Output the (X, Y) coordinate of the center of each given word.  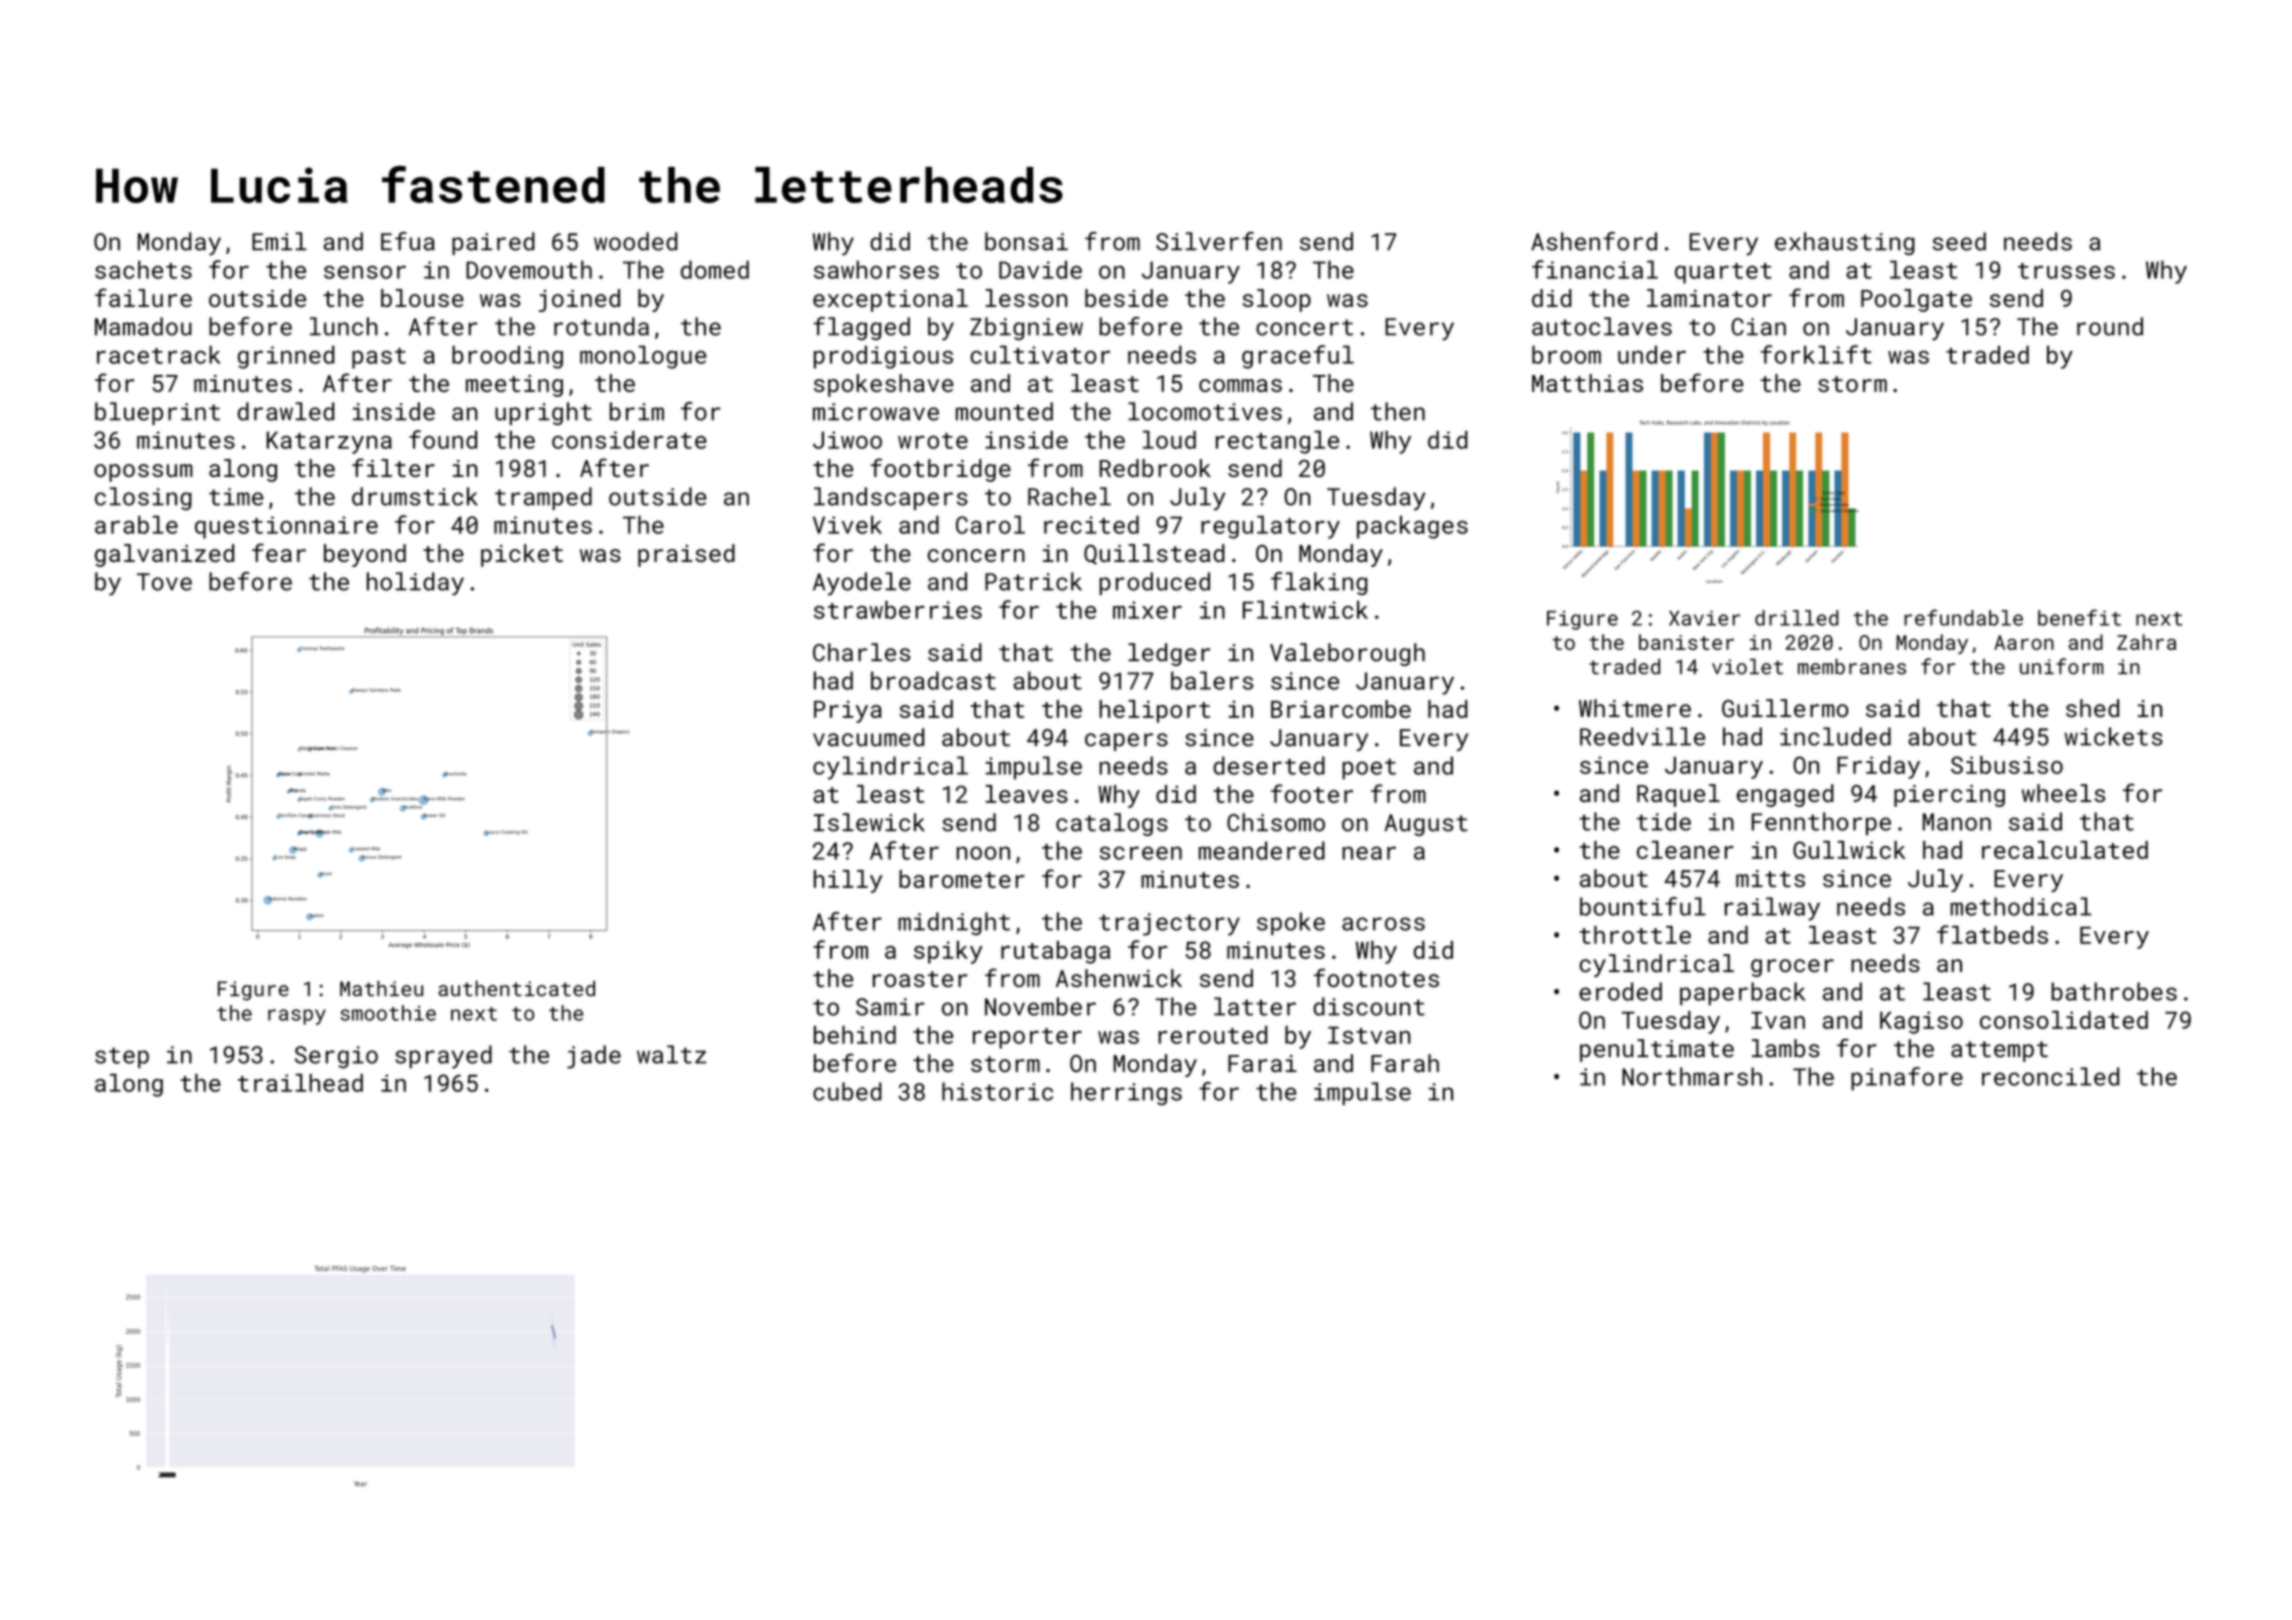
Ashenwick (1119, 978)
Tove (164, 582)
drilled (1797, 618)
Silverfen (1219, 241)
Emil (279, 241)
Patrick (1033, 581)
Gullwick (1849, 850)
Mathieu (381, 988)
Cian (1759, 327)
